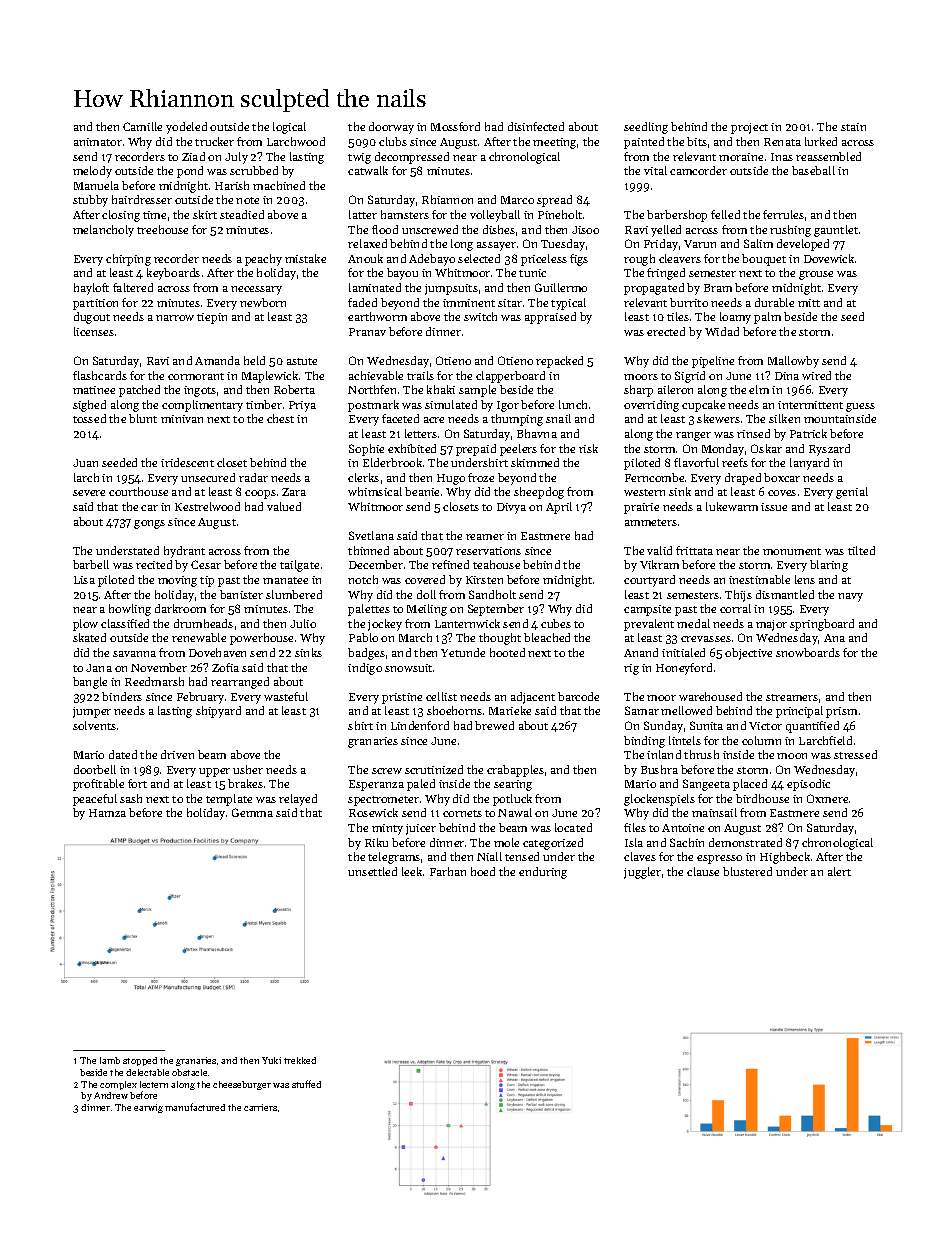 The image size is (952, 1233). I want to click on shipyard, so click(218, 712).
